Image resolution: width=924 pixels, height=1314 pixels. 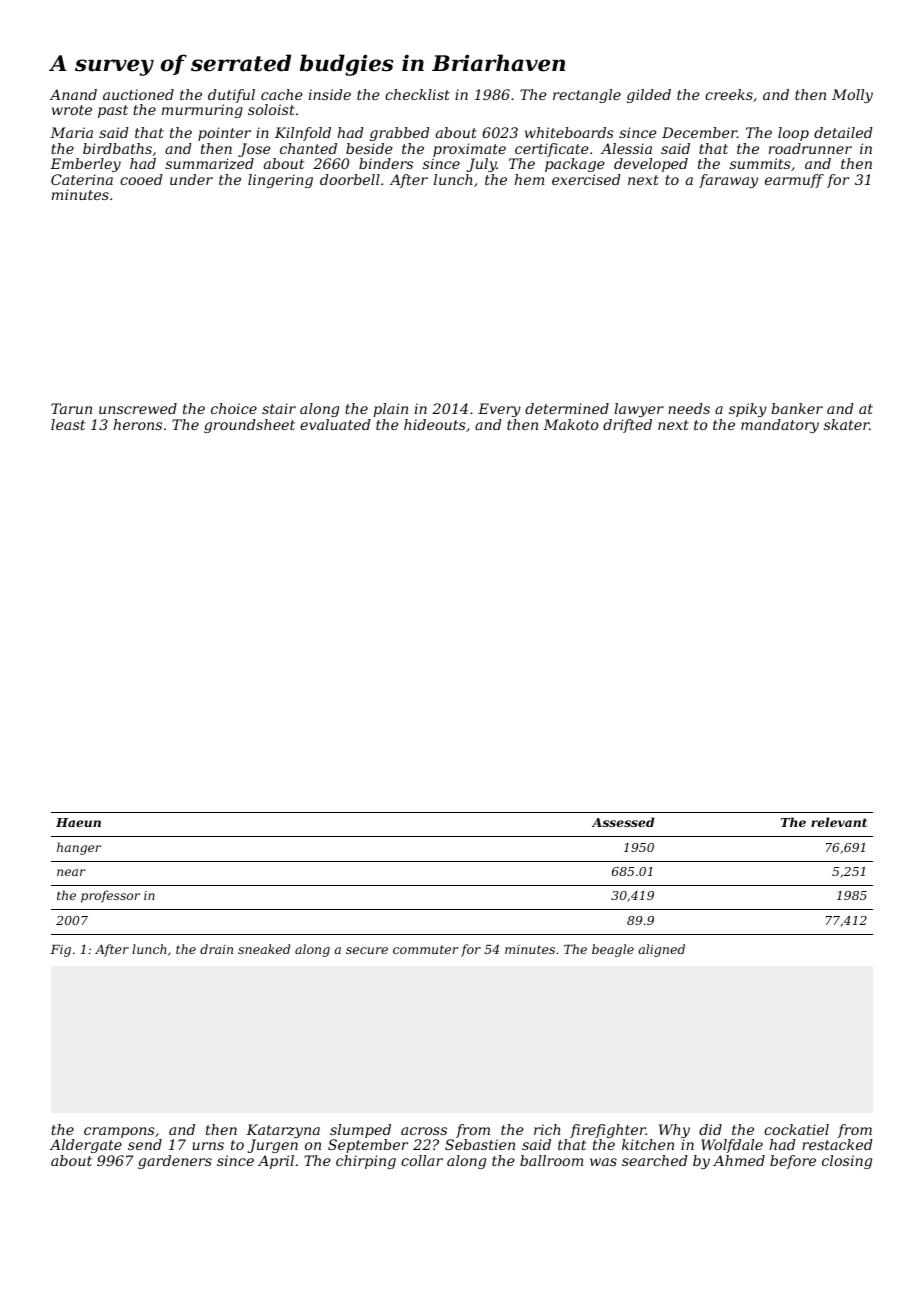 What do you see at coordinates (249, 426) in the page?
I see `groundsheet` at bounding box center [249, 426].
